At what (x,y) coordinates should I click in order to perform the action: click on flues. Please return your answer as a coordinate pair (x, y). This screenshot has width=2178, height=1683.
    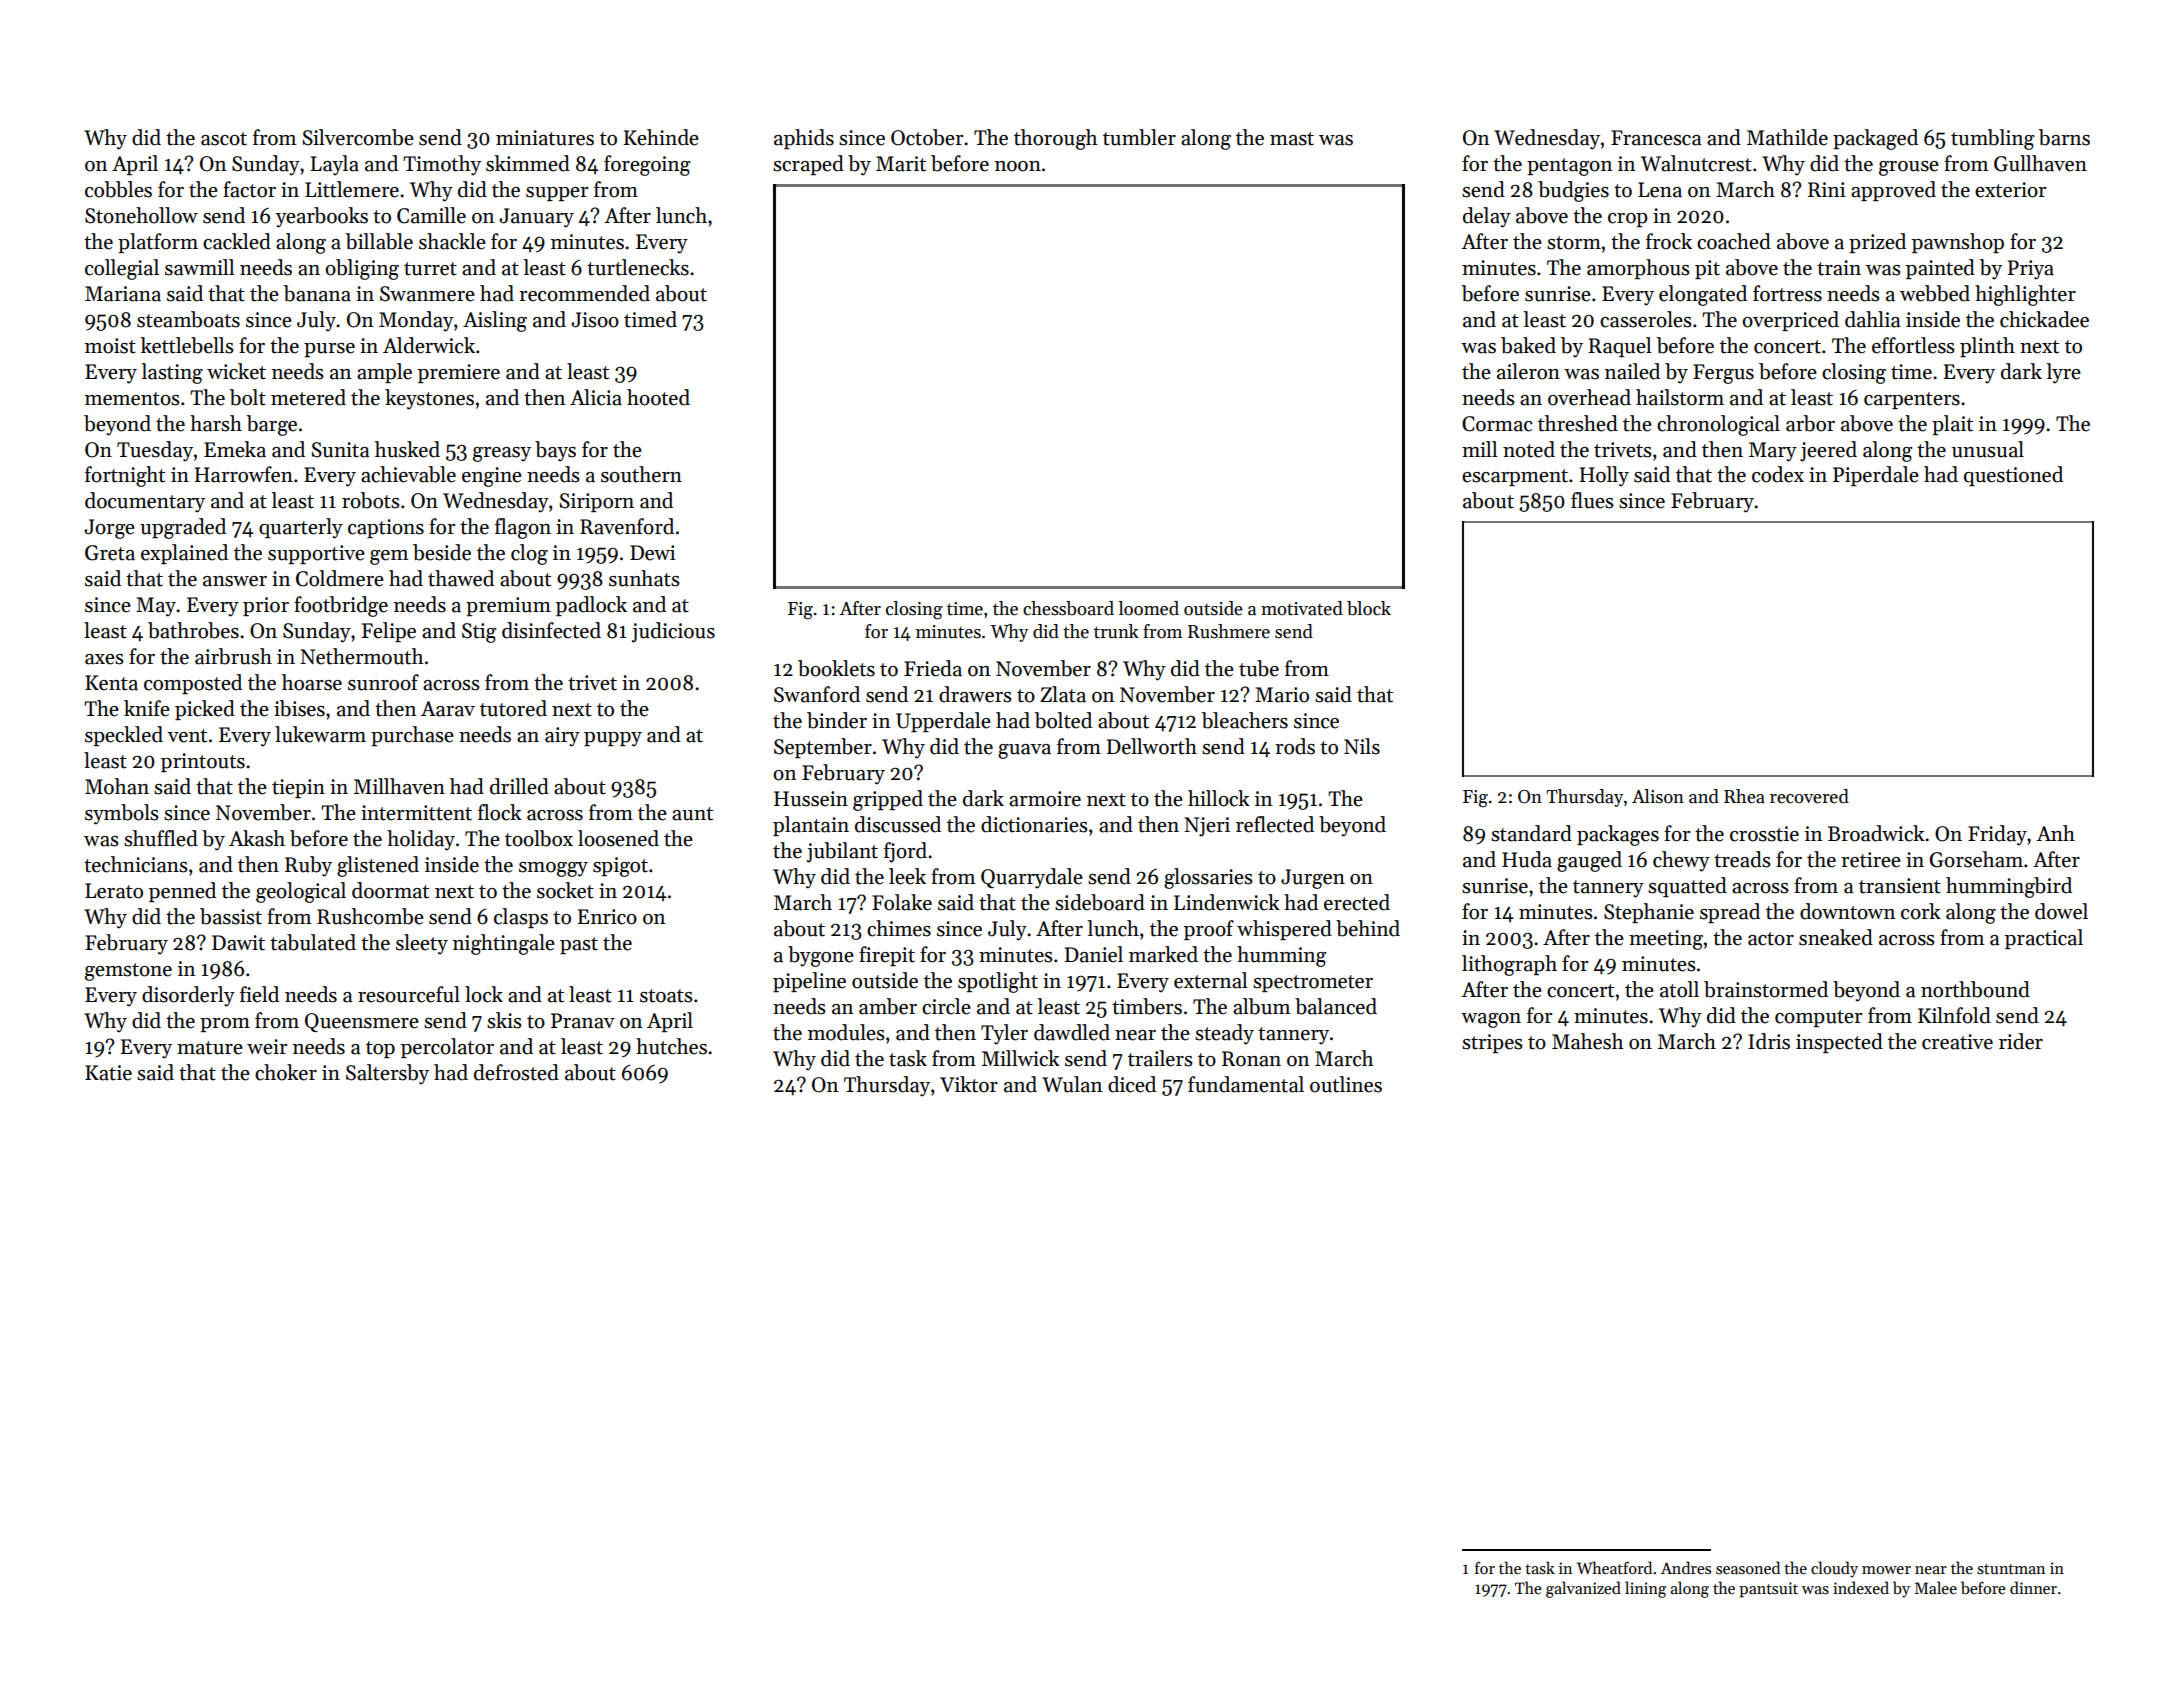
    Looking at the image, I should click on (1592, 500).
